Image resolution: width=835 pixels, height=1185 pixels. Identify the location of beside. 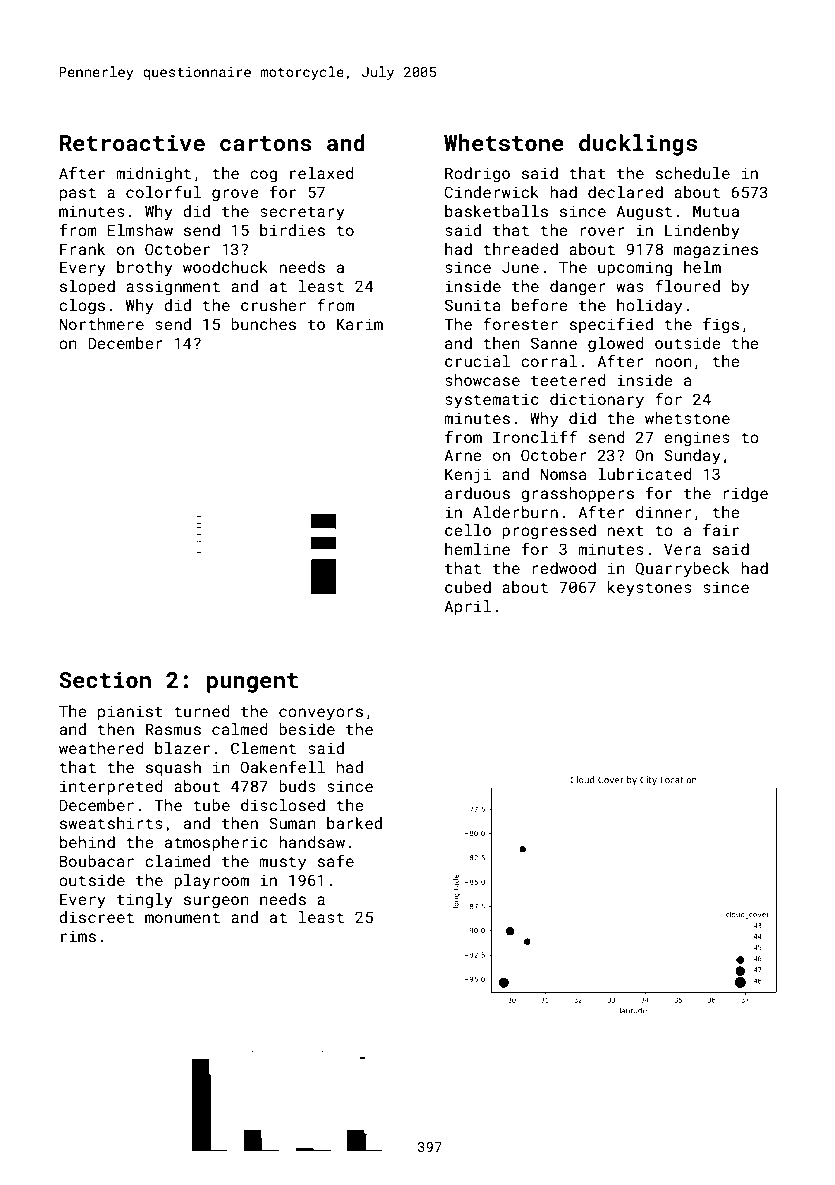
(307, 729).
